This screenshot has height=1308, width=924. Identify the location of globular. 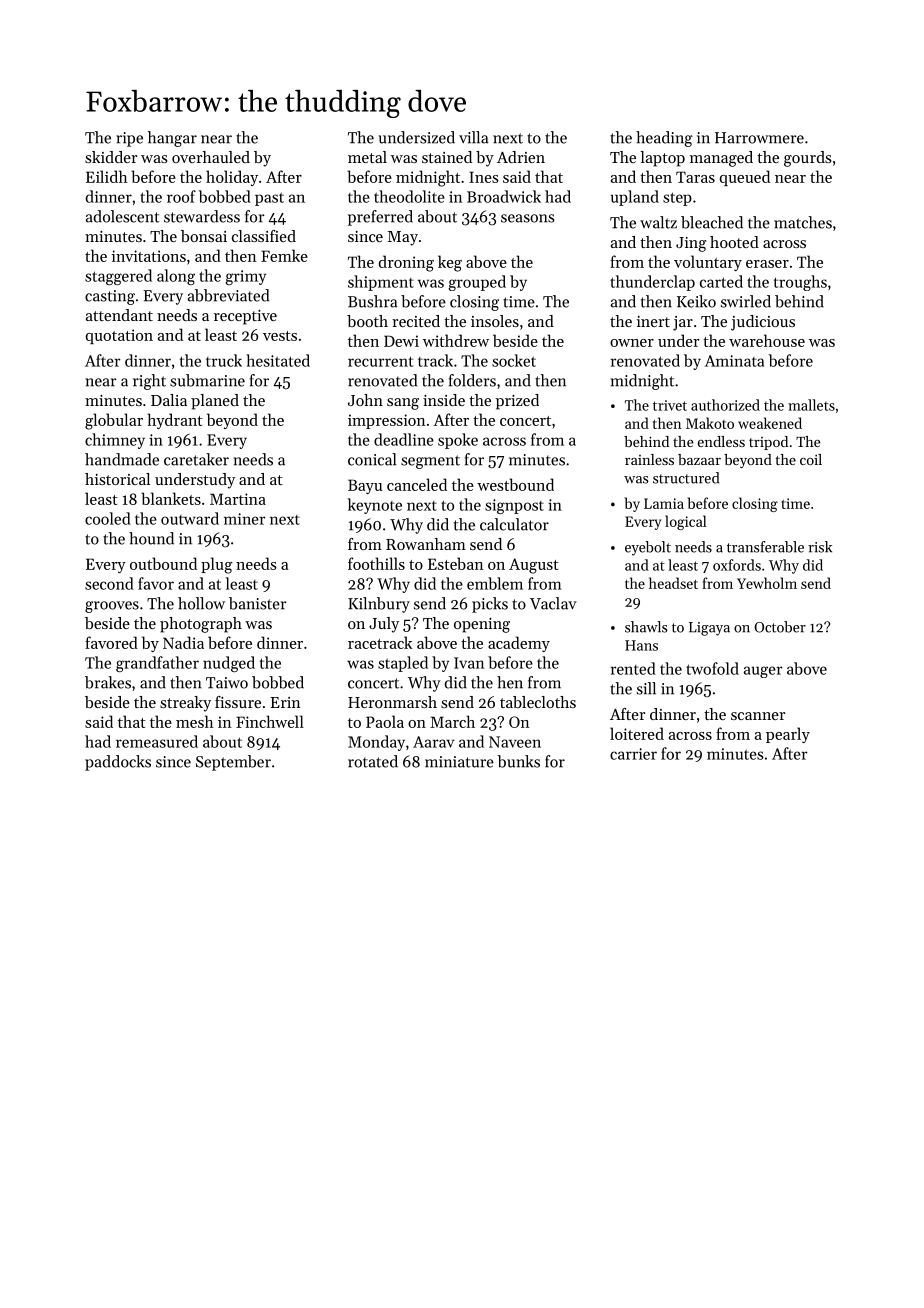
(114, 421).
